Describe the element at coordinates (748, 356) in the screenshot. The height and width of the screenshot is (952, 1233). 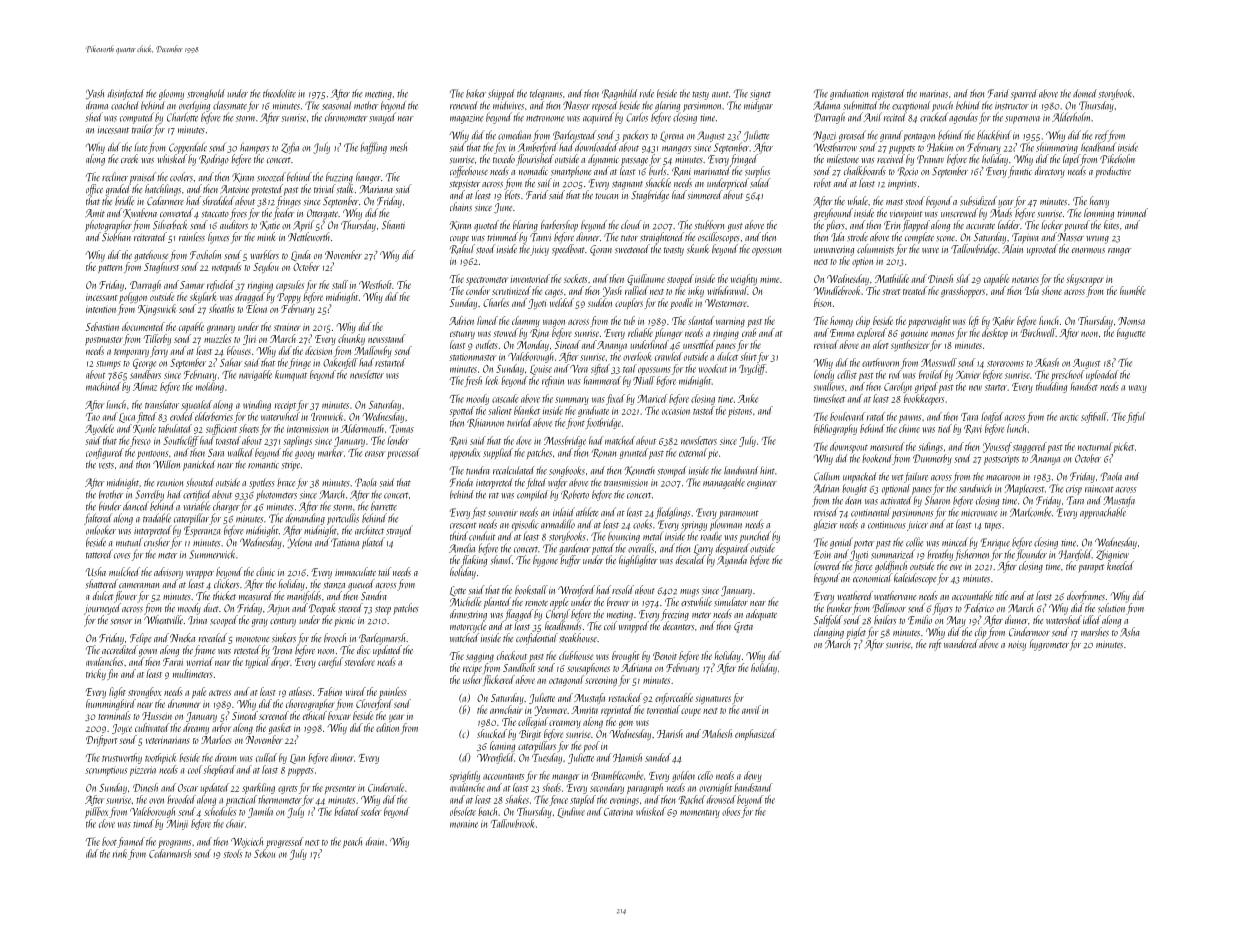
I see `shirt` at that location.
